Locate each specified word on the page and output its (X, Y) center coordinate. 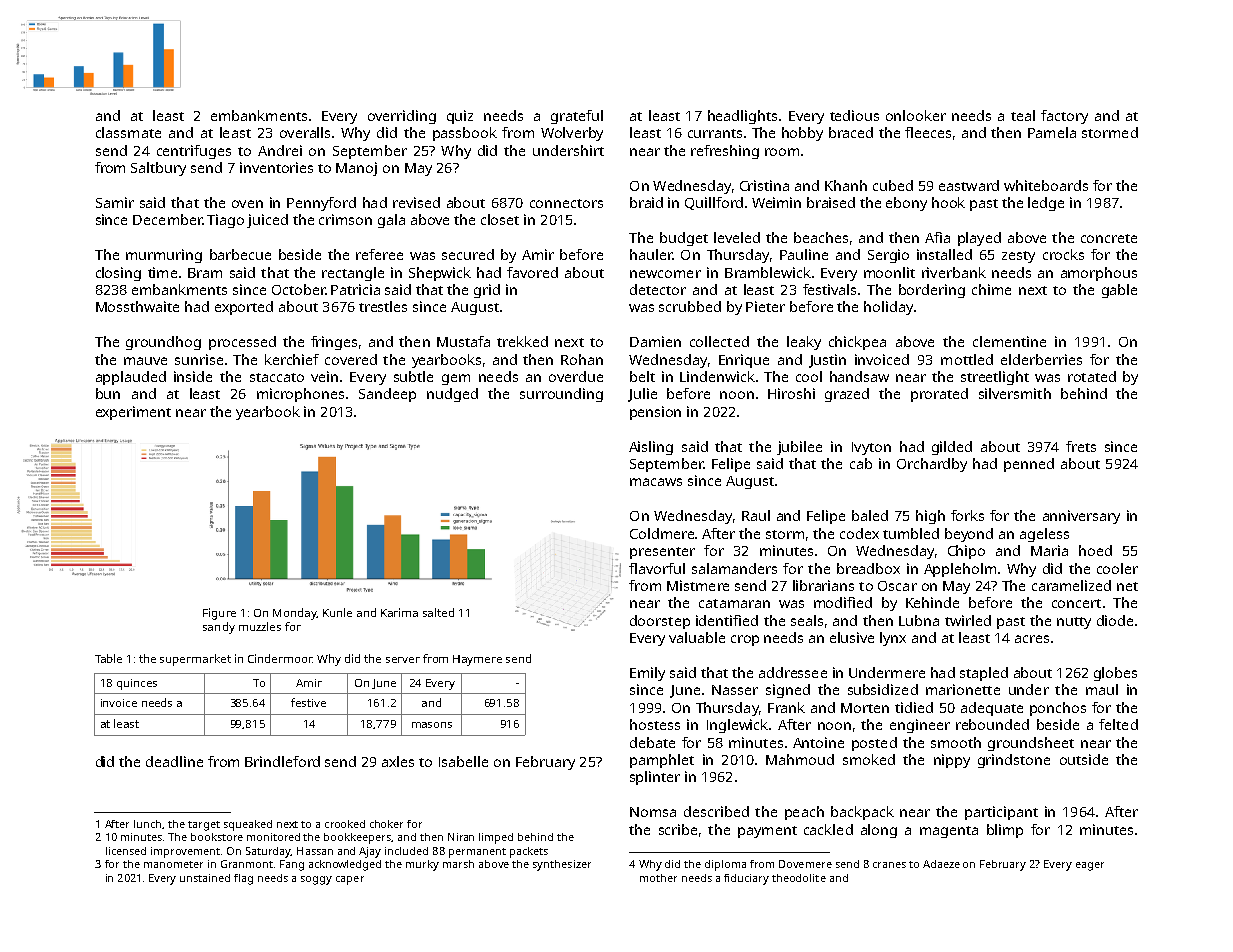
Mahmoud (800, 759)
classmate (128, 132)
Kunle (337, 612)
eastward (969, 185)
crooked (345, 824)
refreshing (725, 152)
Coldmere (662, 533)
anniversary (1081, 517)
